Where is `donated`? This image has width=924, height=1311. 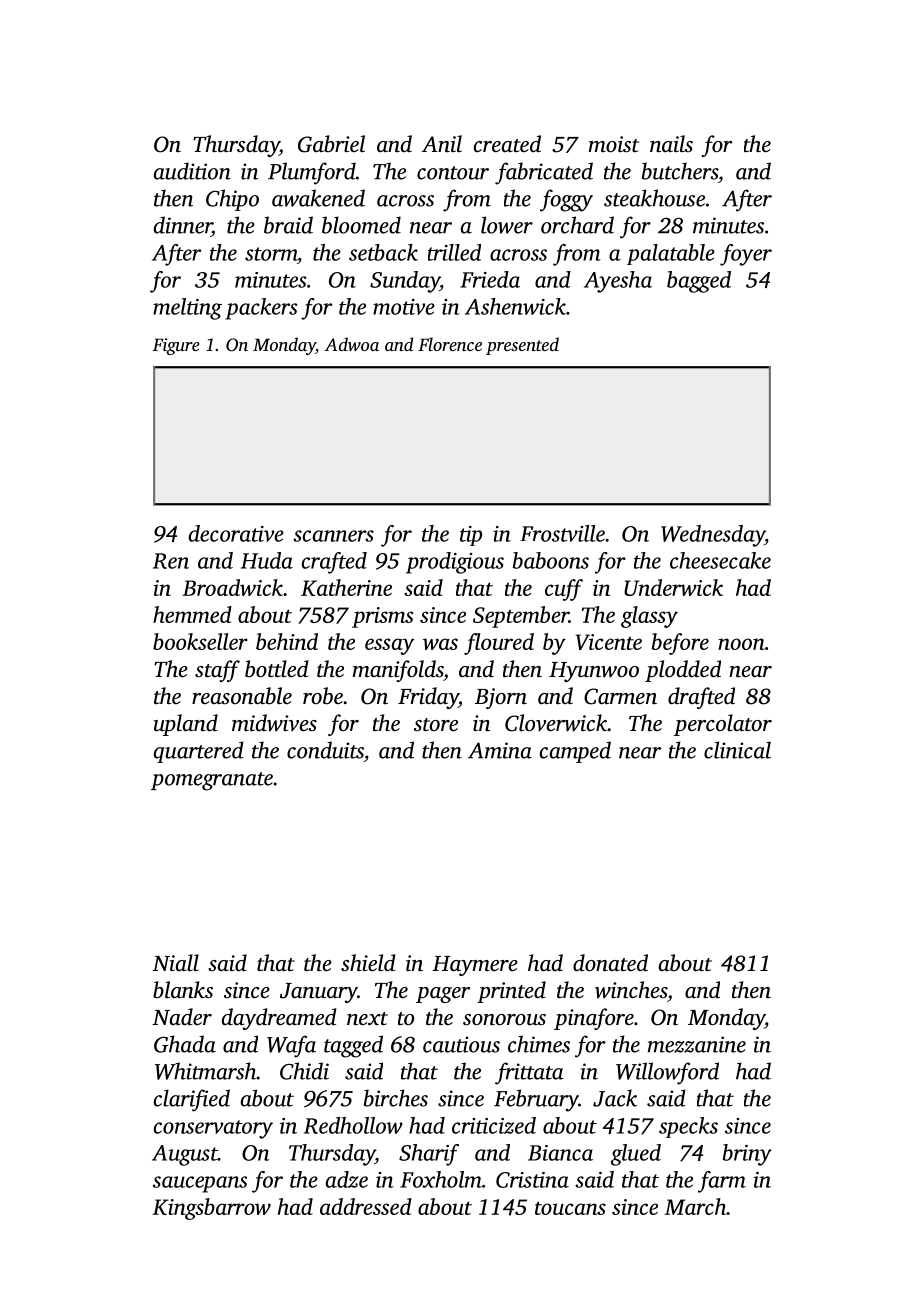
donated is located at coordinates (610, 963).
